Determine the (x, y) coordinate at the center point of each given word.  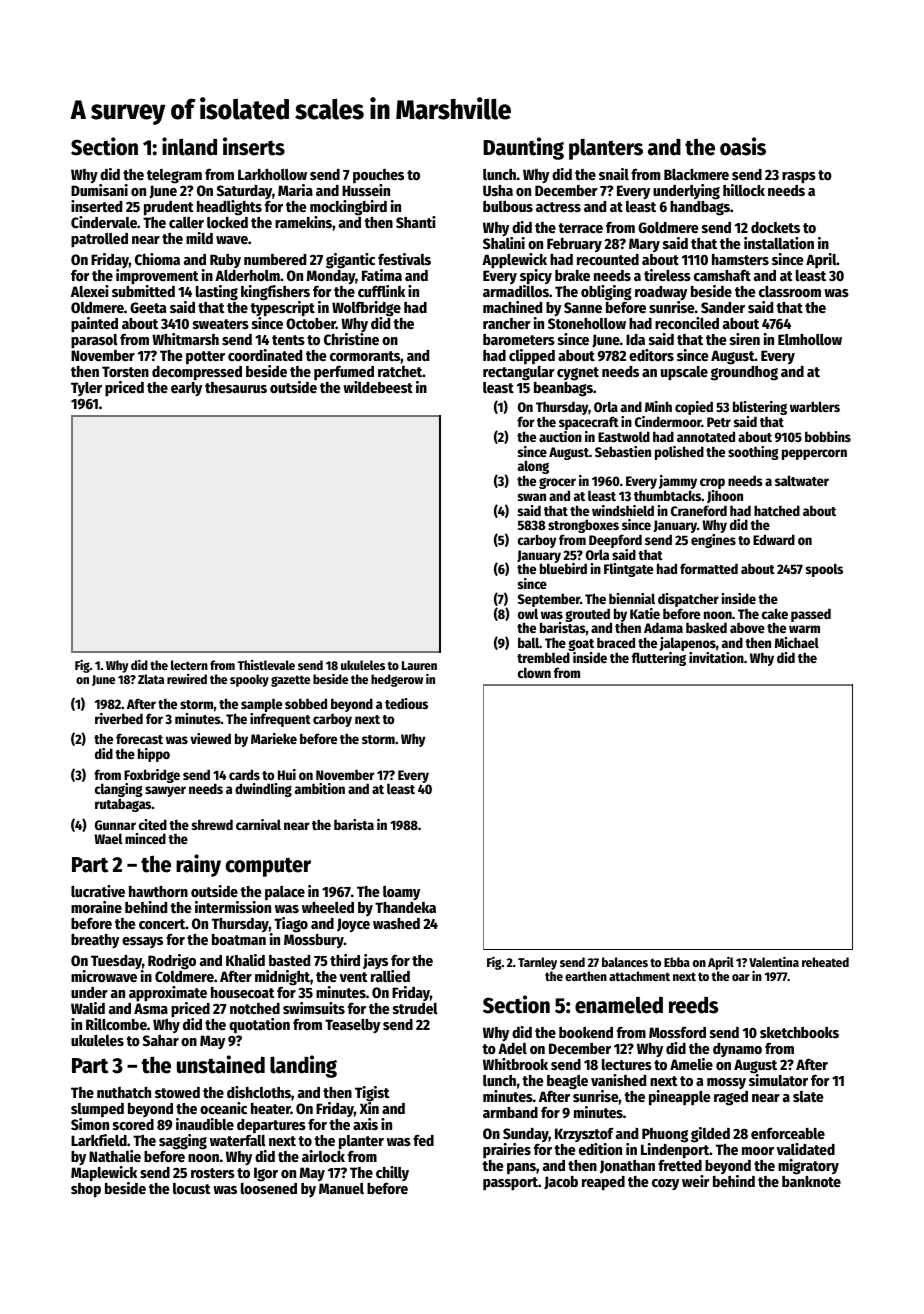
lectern (189, 665)
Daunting (523, 148)
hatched (777, 510)
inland (189, 146)
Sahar (161, 1040)
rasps (799, 177)
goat (581, 645)
